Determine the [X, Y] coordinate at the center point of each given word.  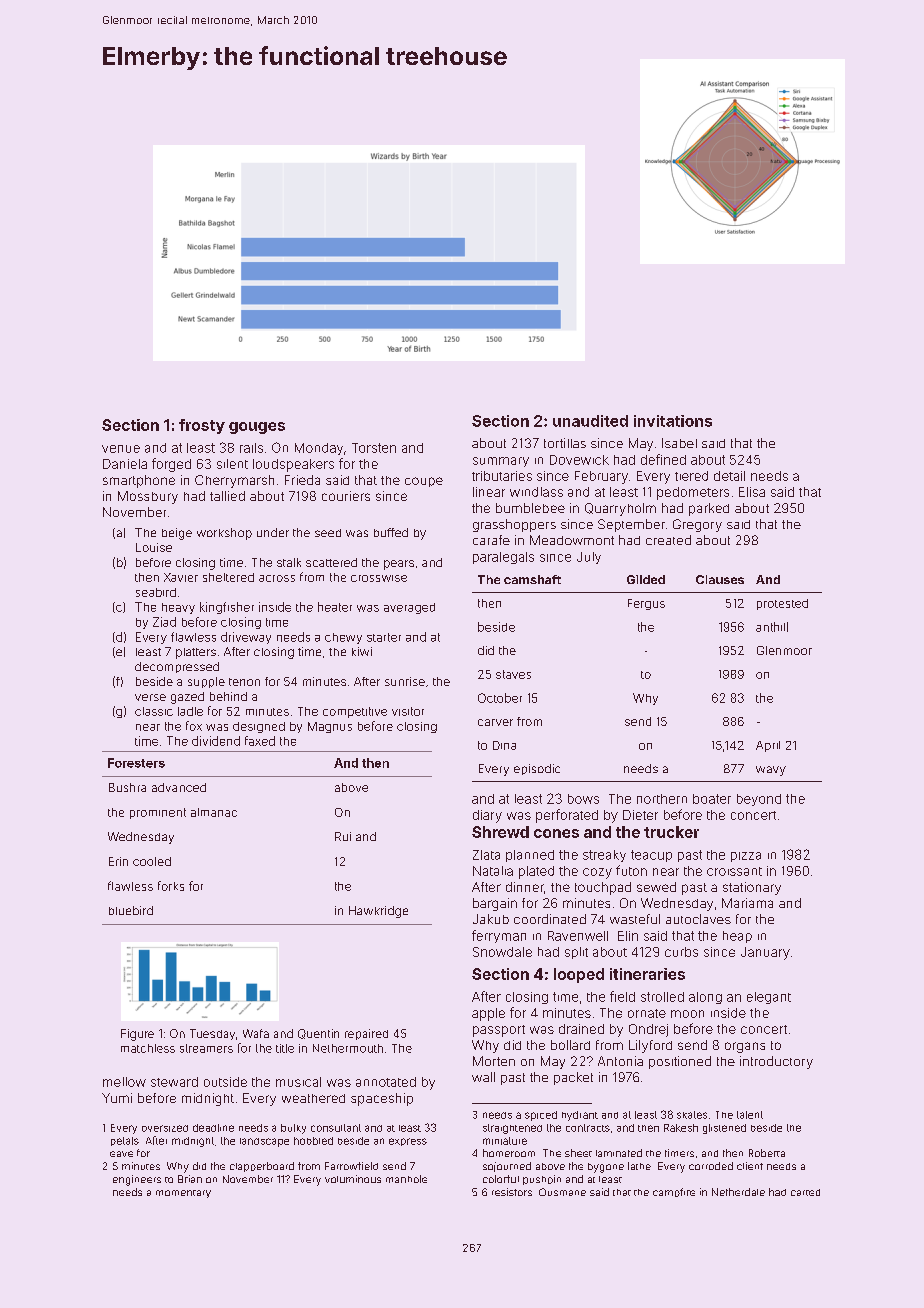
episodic [537, 769]
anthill [772, 627]
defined [663, 459]
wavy [771, 771]
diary [487, 816]
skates [692, 1115]
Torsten [374, 448]
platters [196, 653]
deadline [213, 1128]
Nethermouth [348, 1048]
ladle [190, 711]
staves [513, 674]
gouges [257, 428]
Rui [343, 836]
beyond [759, 800]
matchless [148, 1048]
